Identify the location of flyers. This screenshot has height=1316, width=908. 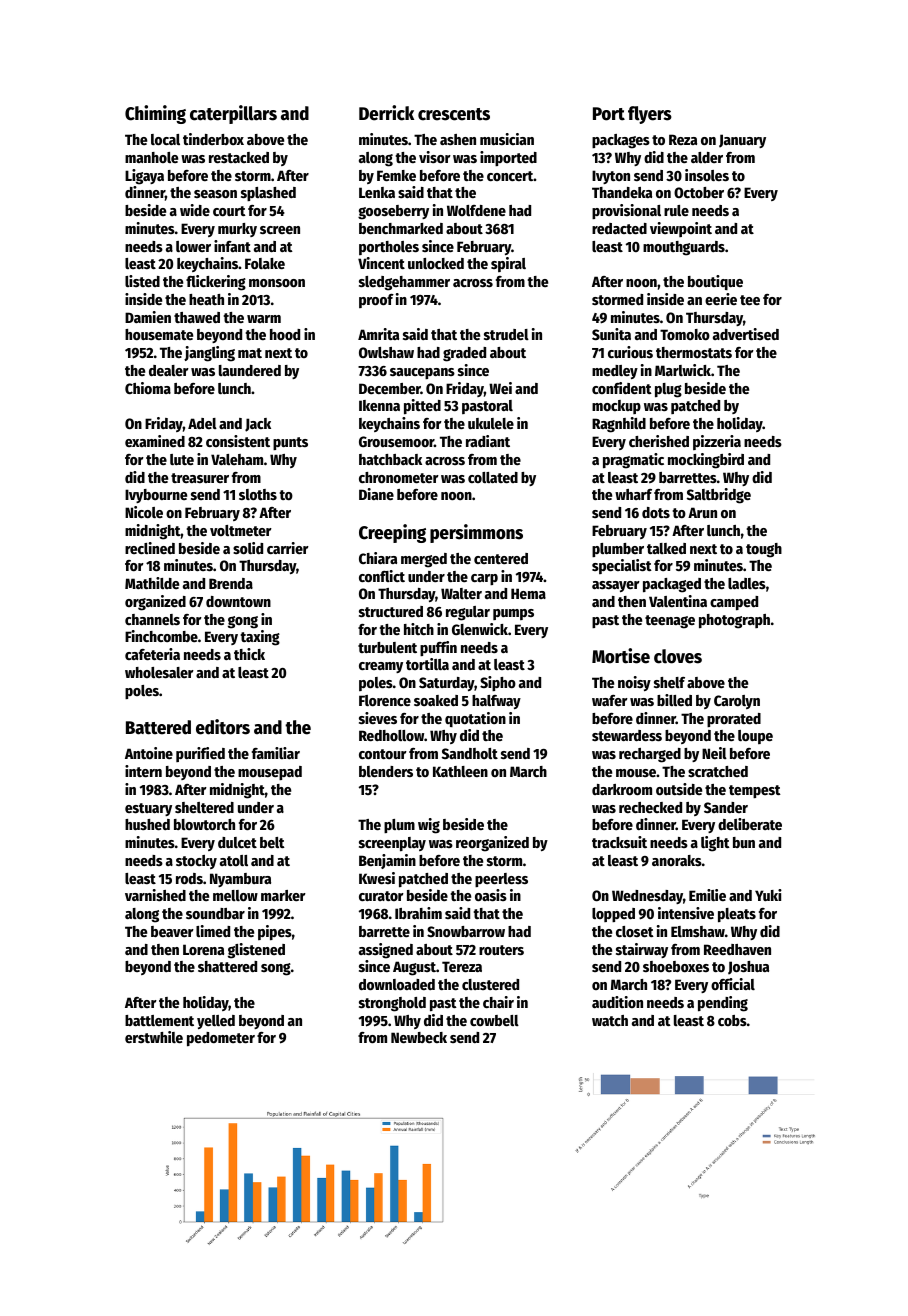
(650, 115).
